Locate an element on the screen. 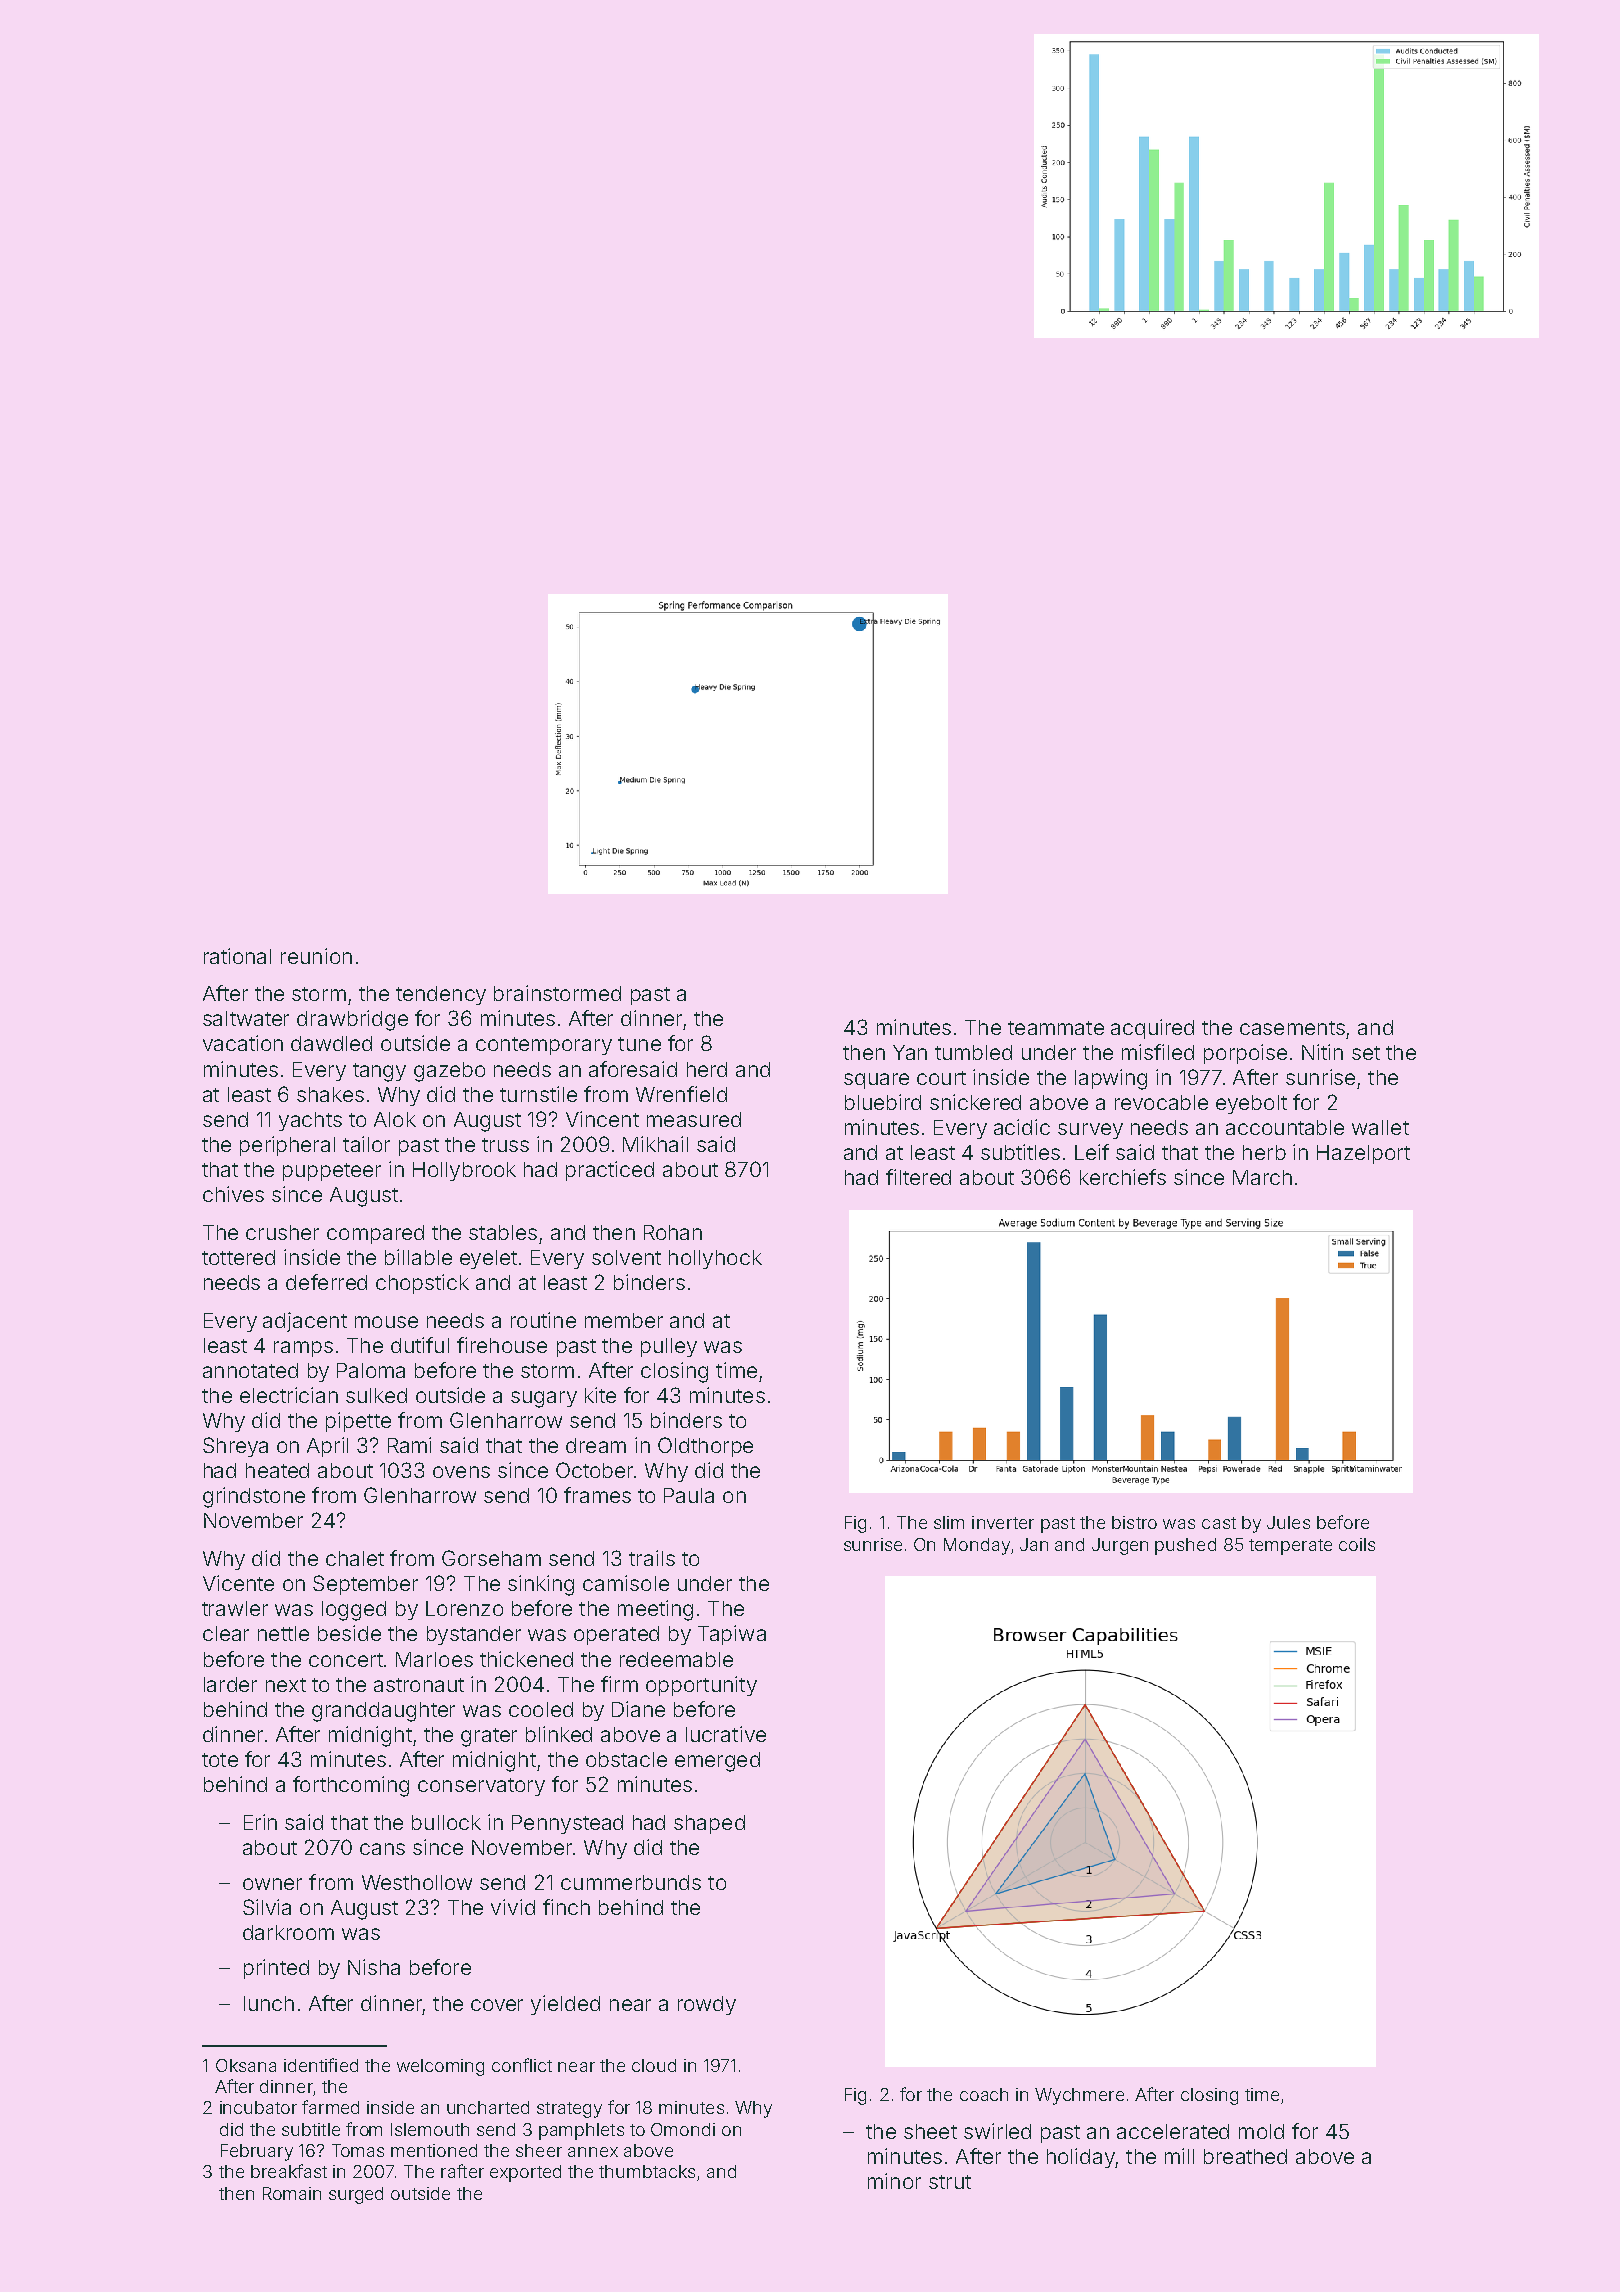 This screenshot has width=1620, height=2292. shakes is located at coordinates (330, 1094).
